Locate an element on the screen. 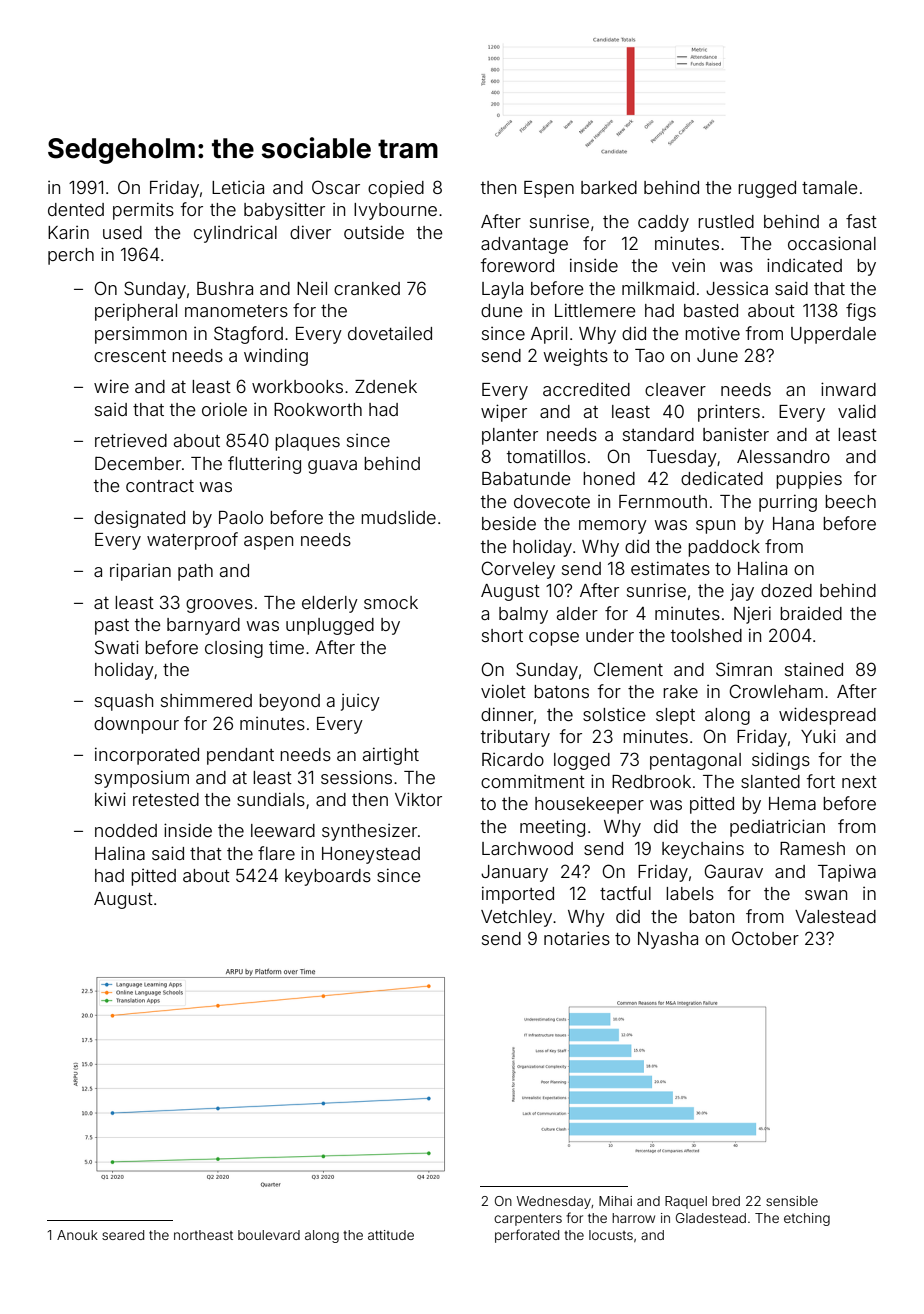  Anouk is located at coordinates (77, 1235).
